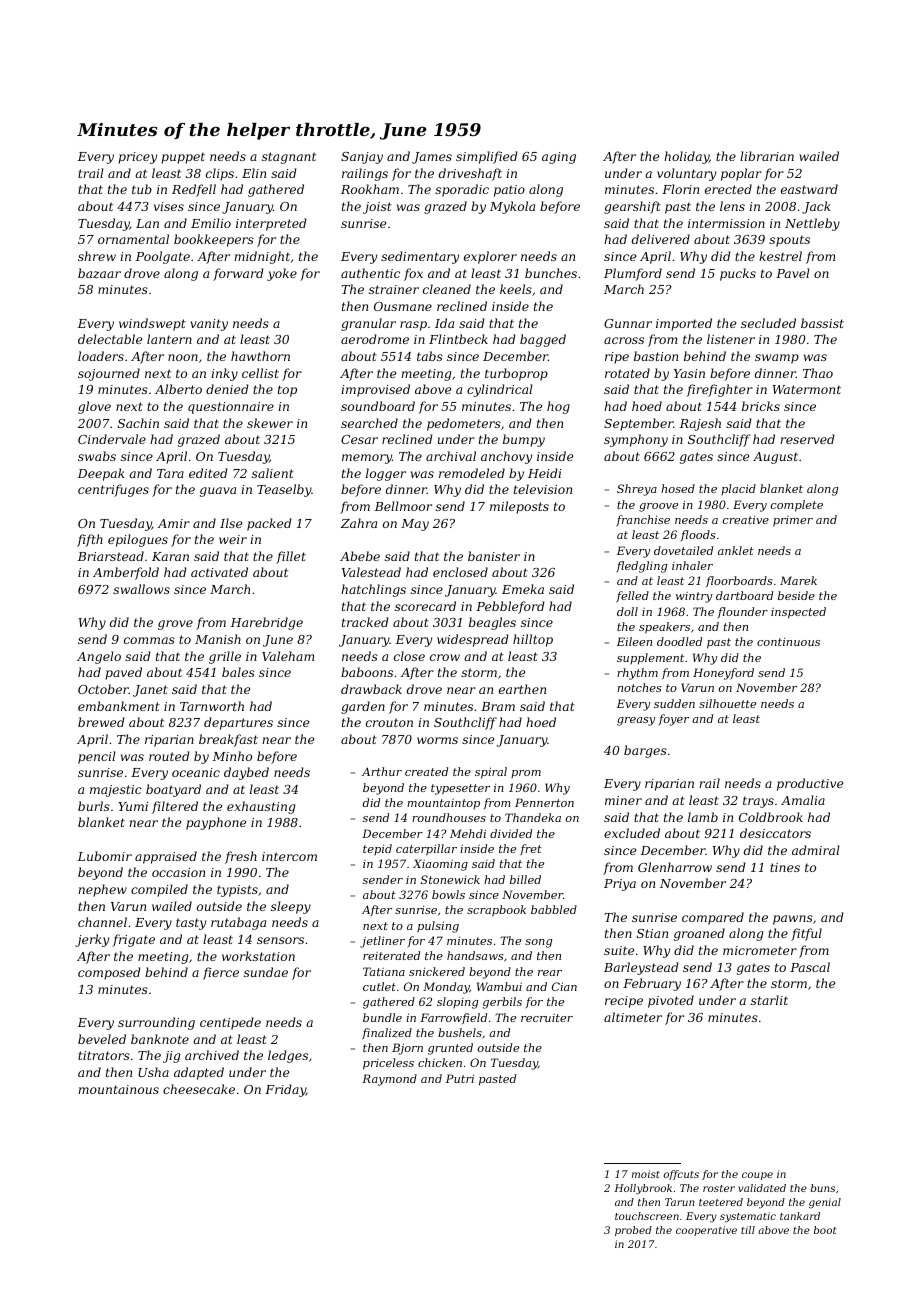 This screenshot has width=924, height=1308. What do you see at coordinates (487, 157) in the screenshot?
I see `simplified` at bounding box center [487, 157].
